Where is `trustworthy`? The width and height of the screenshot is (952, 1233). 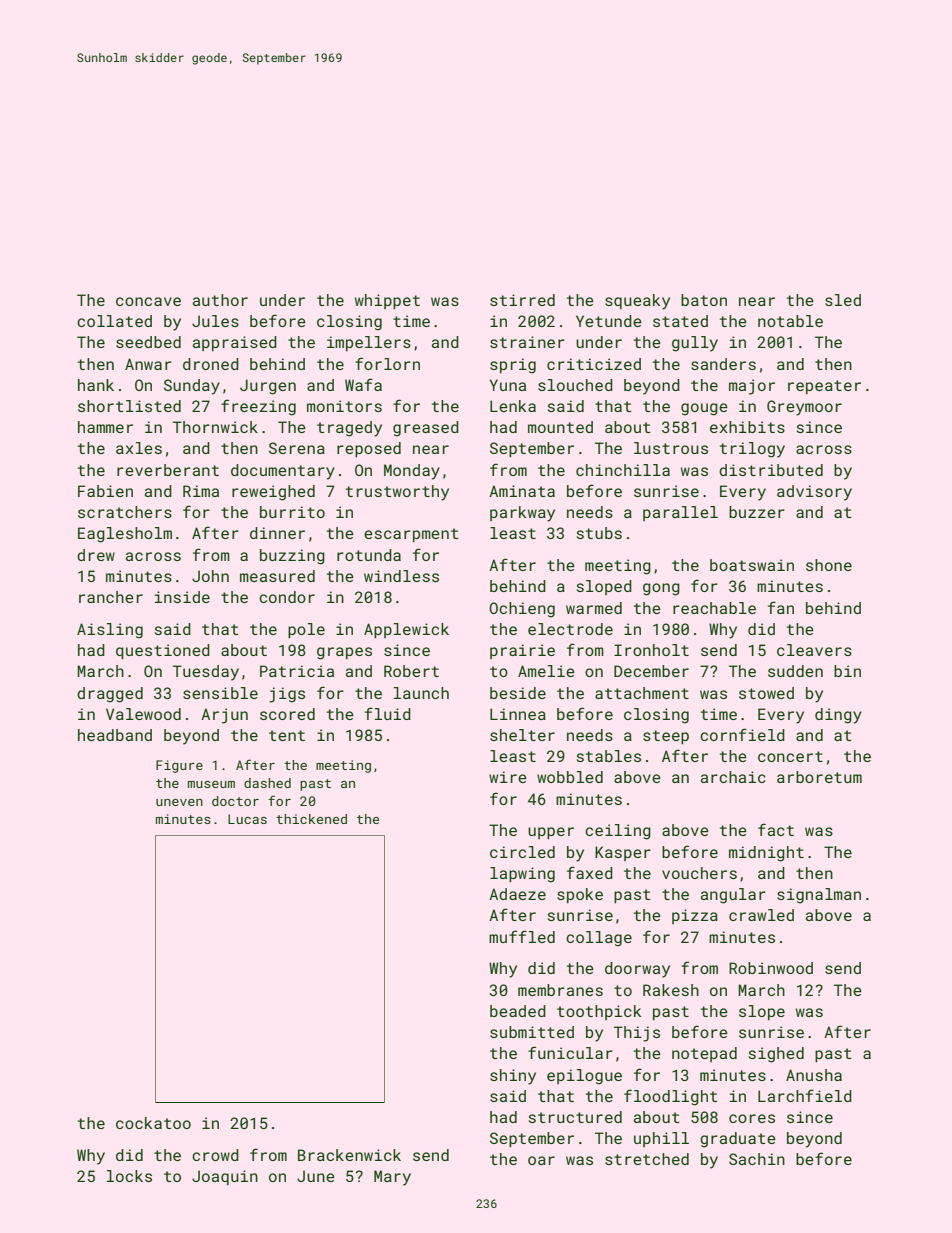
trustworthy is located at coordinates (397, 493).
